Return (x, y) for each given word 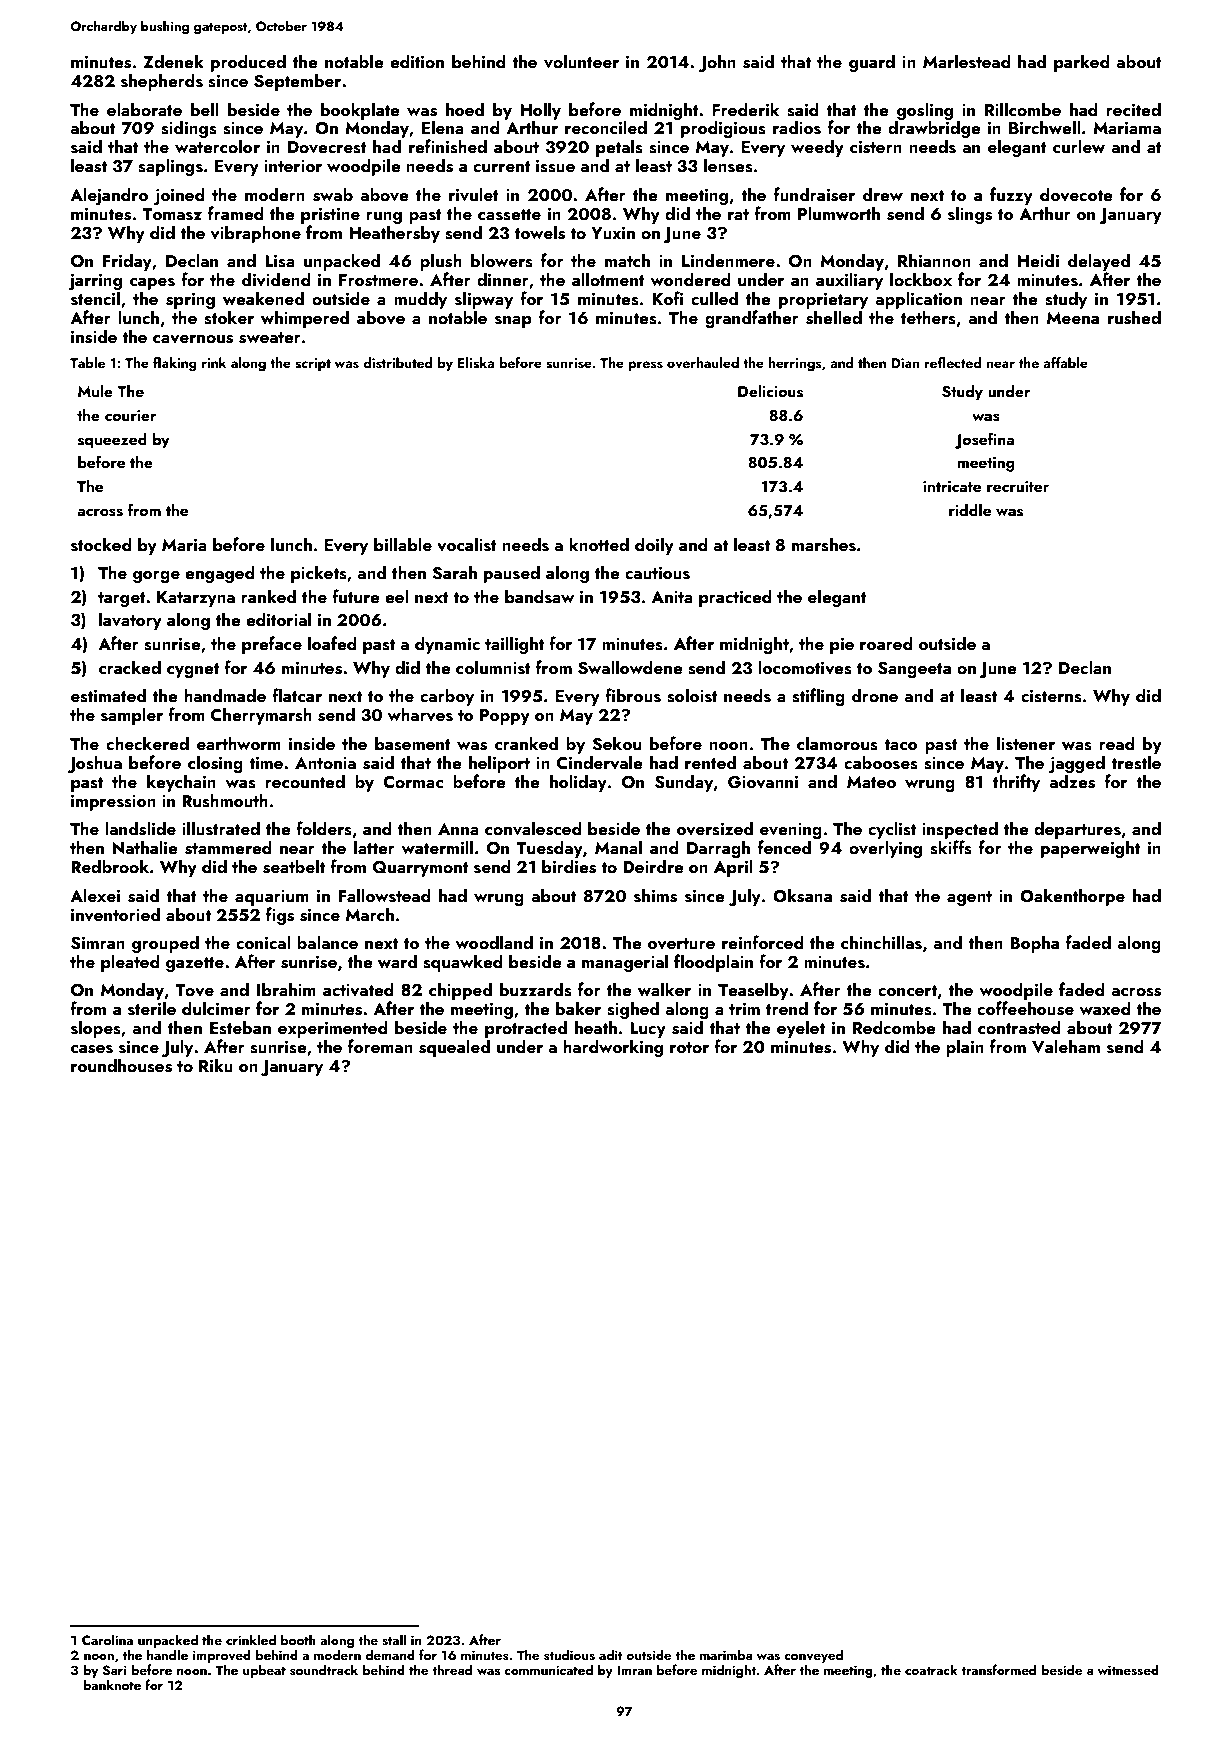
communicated (548, 1669)
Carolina (107, 1639)
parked (1082, 63)
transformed (998, 1670)
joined (179, 196)
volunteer (581, 61)
